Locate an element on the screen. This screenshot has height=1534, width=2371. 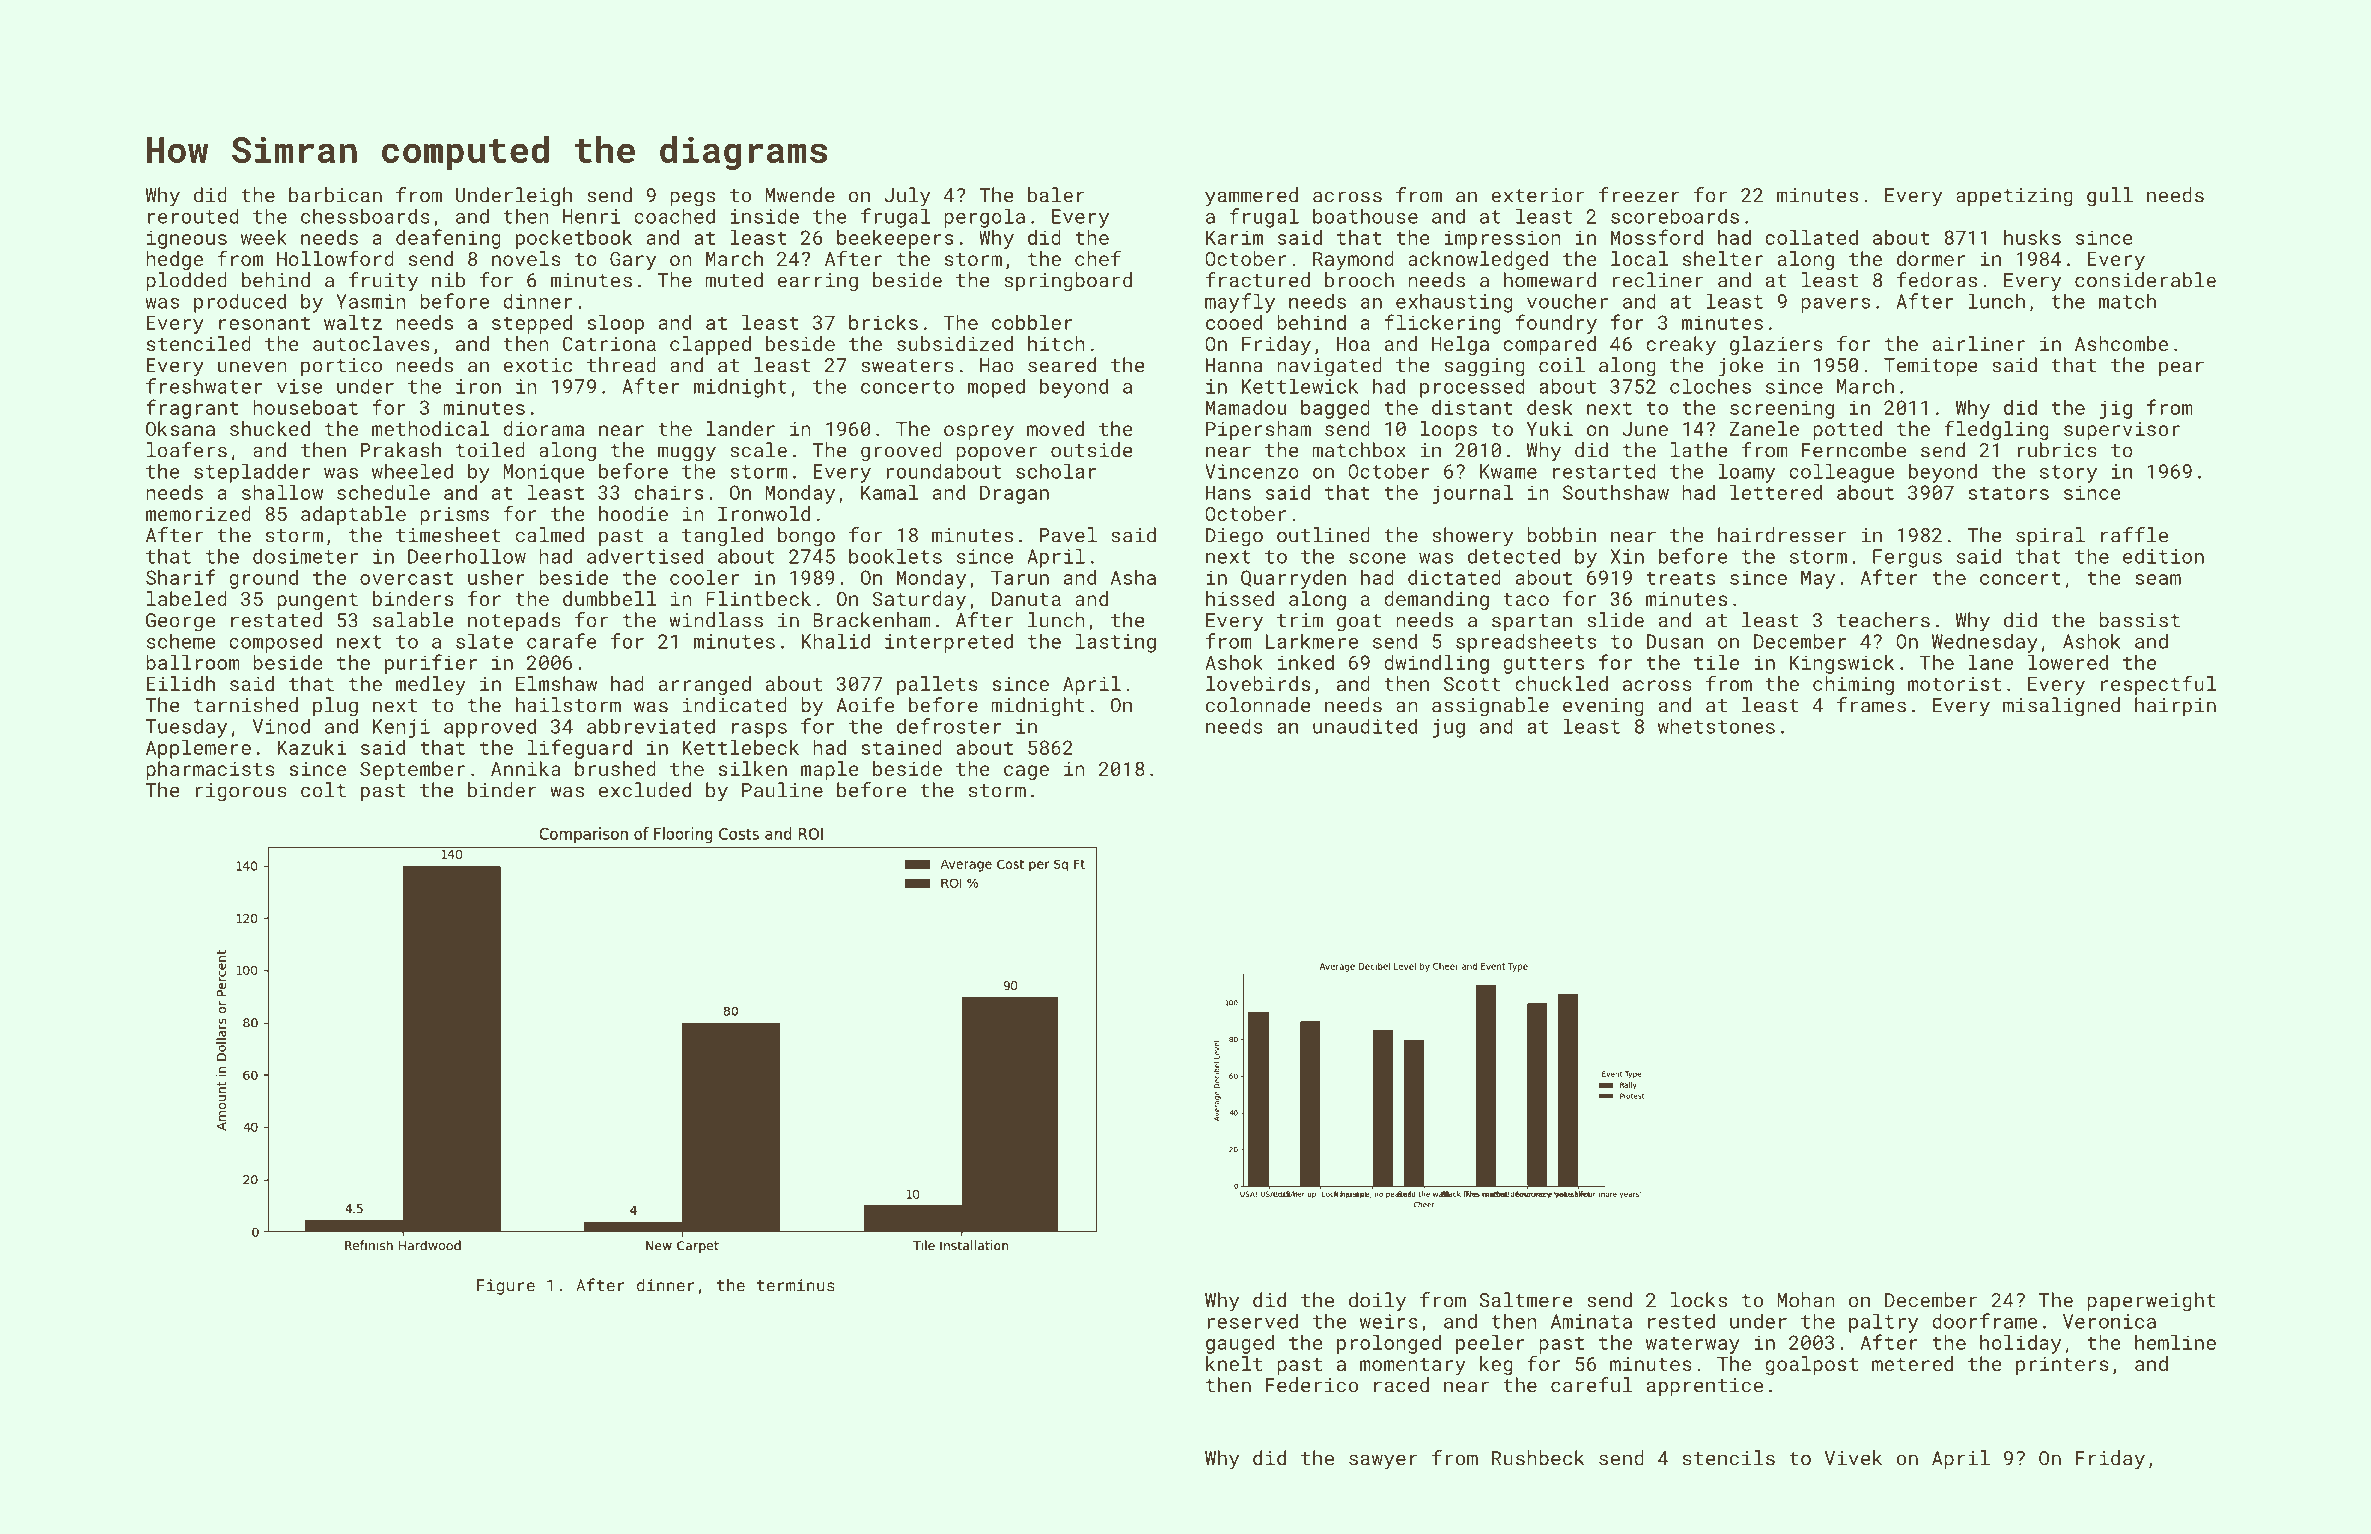
terminus is located at coordinates (796, 1285).
